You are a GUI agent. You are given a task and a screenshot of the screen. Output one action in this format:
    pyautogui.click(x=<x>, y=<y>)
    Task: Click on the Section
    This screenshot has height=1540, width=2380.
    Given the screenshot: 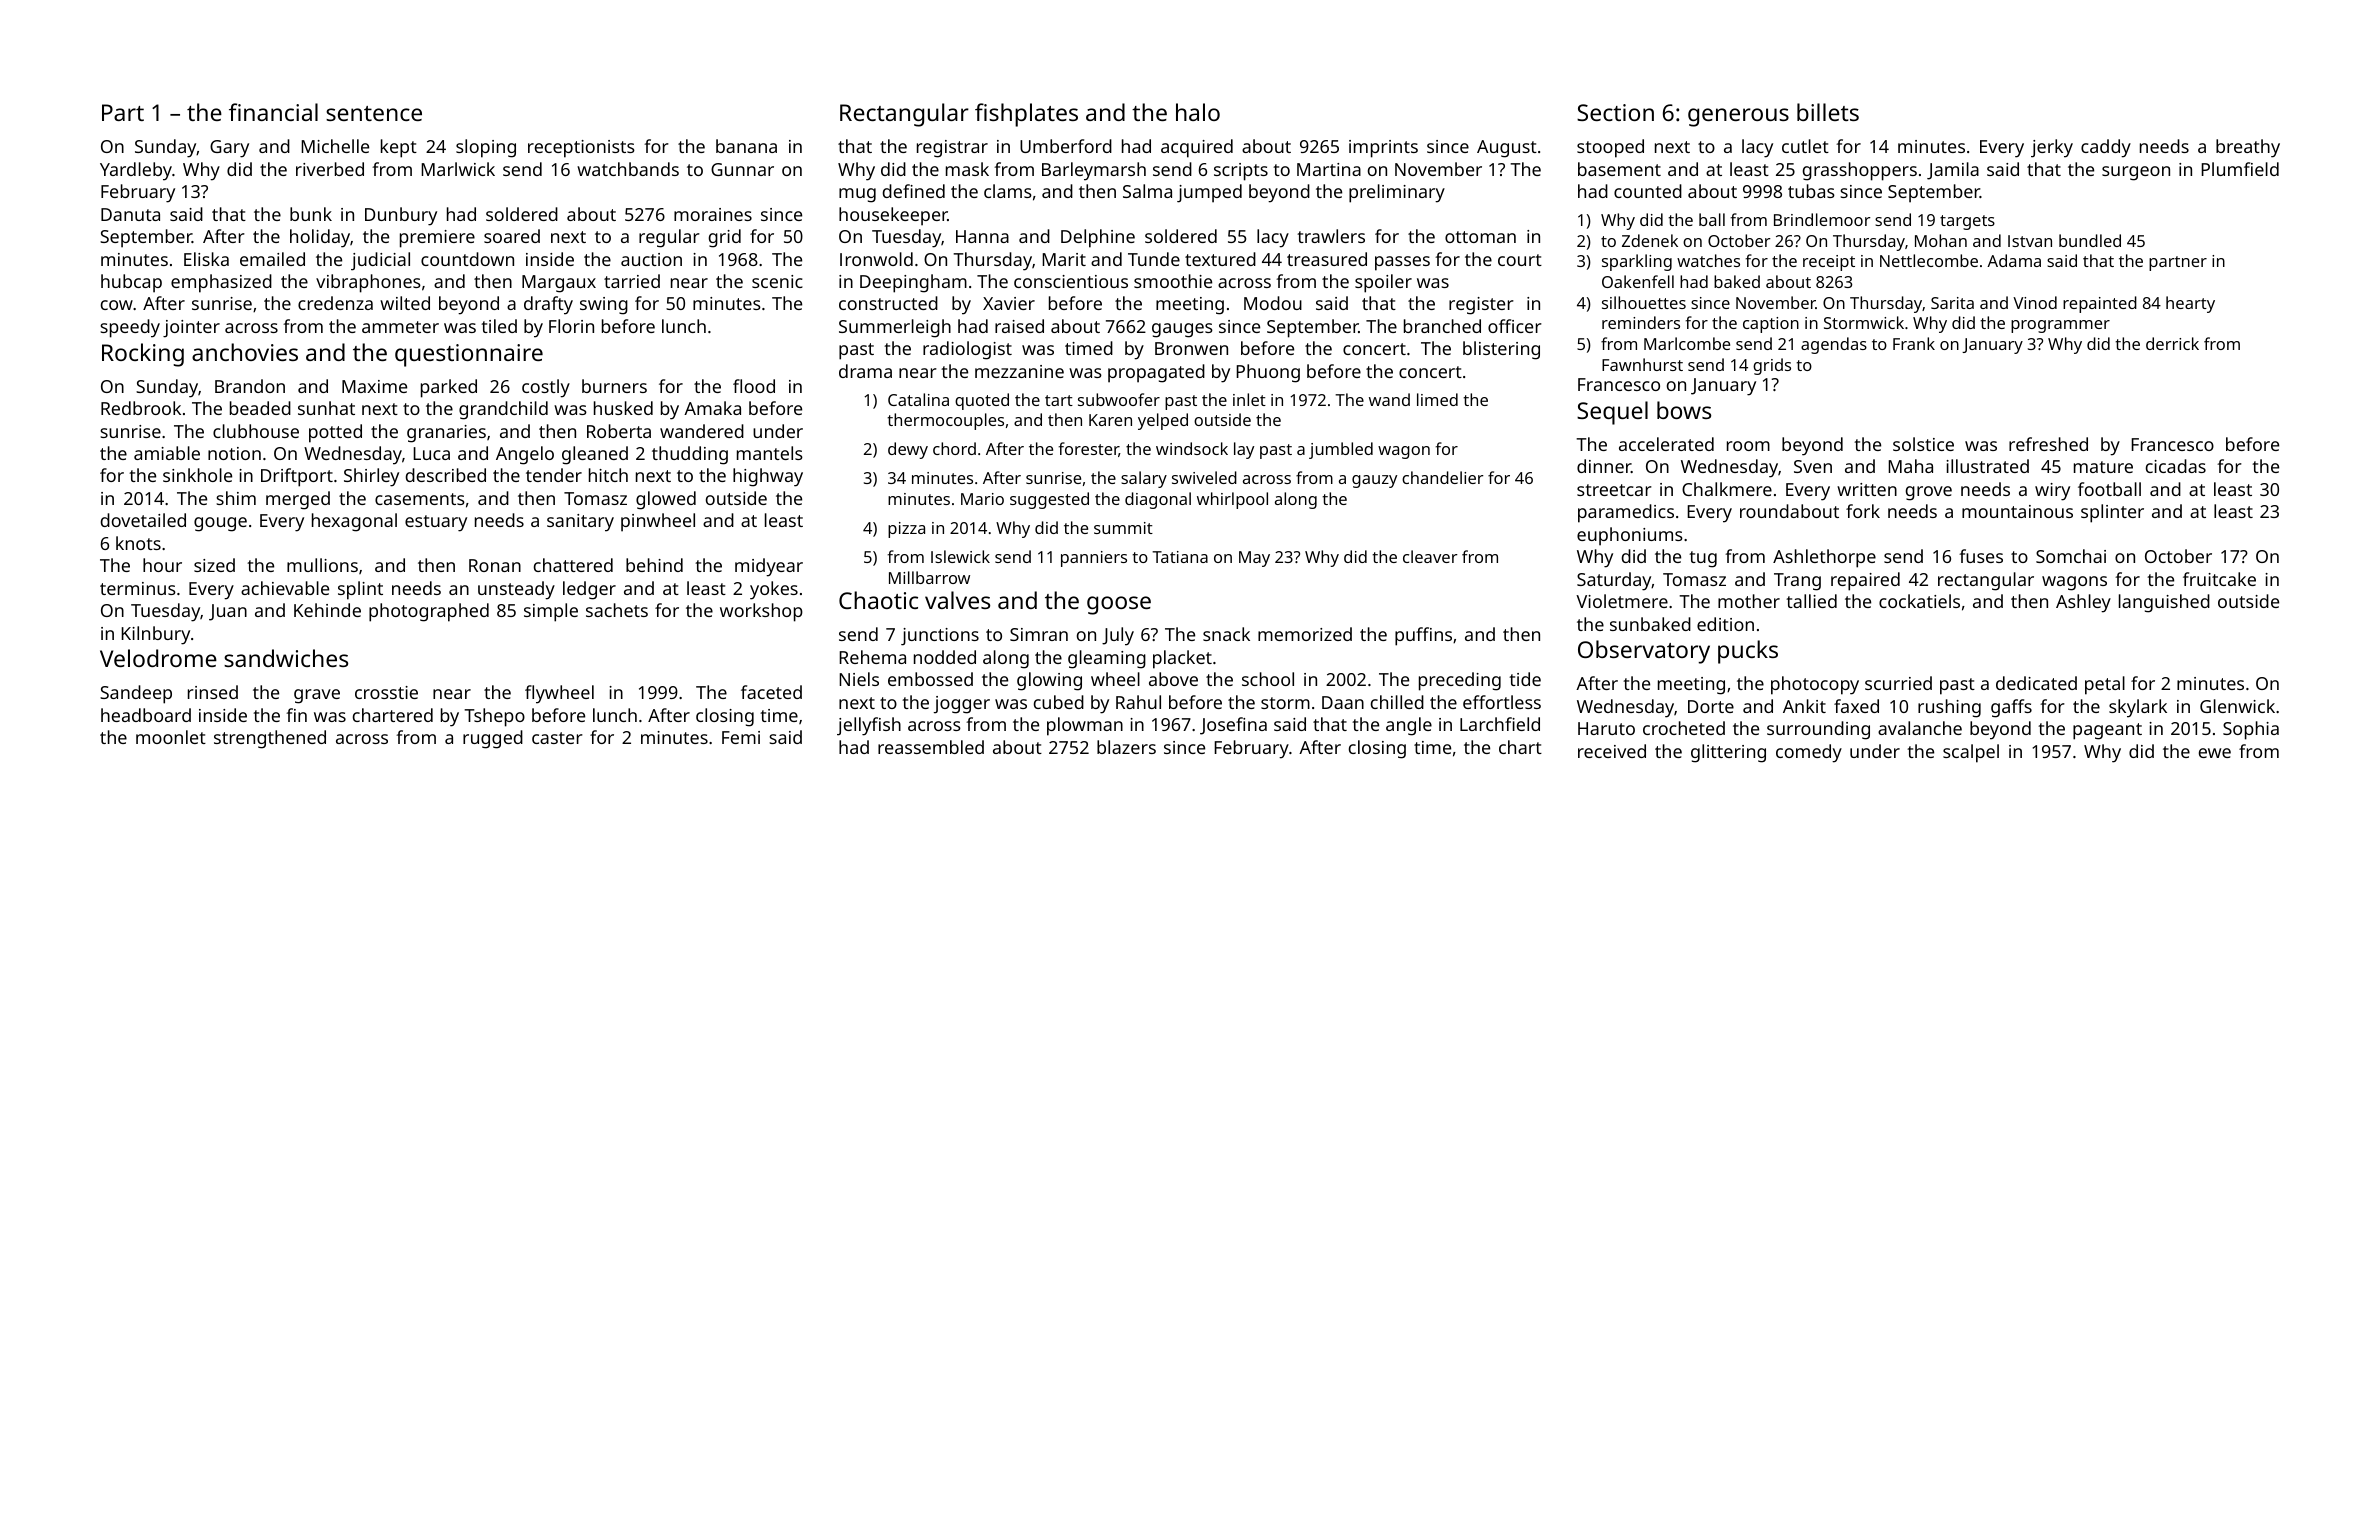 What is the action you would take?
    pyautogui.click(x=1615, y=112)
